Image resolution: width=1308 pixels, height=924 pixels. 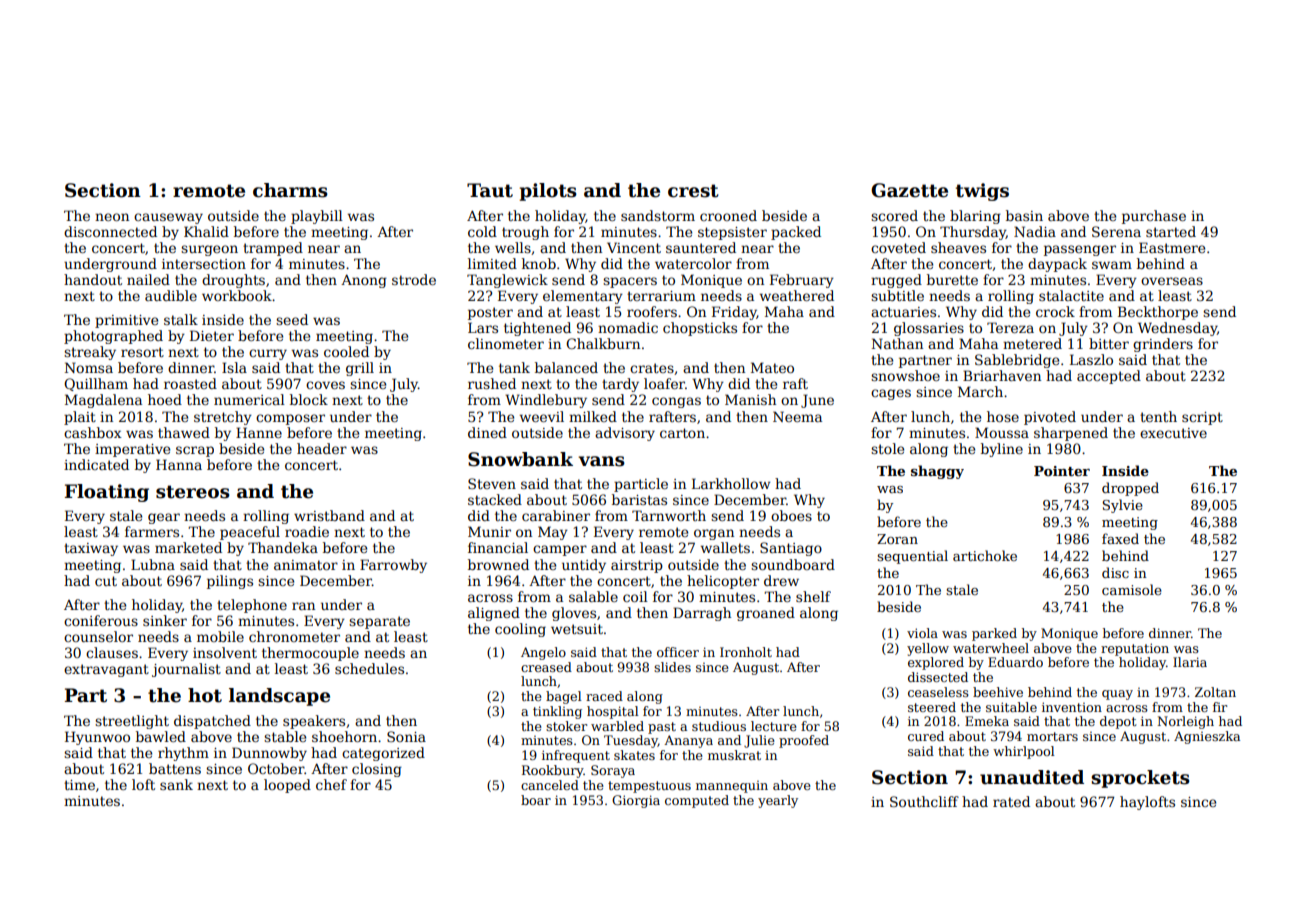 I want to click on primitive, so click(x=126, y=321).
